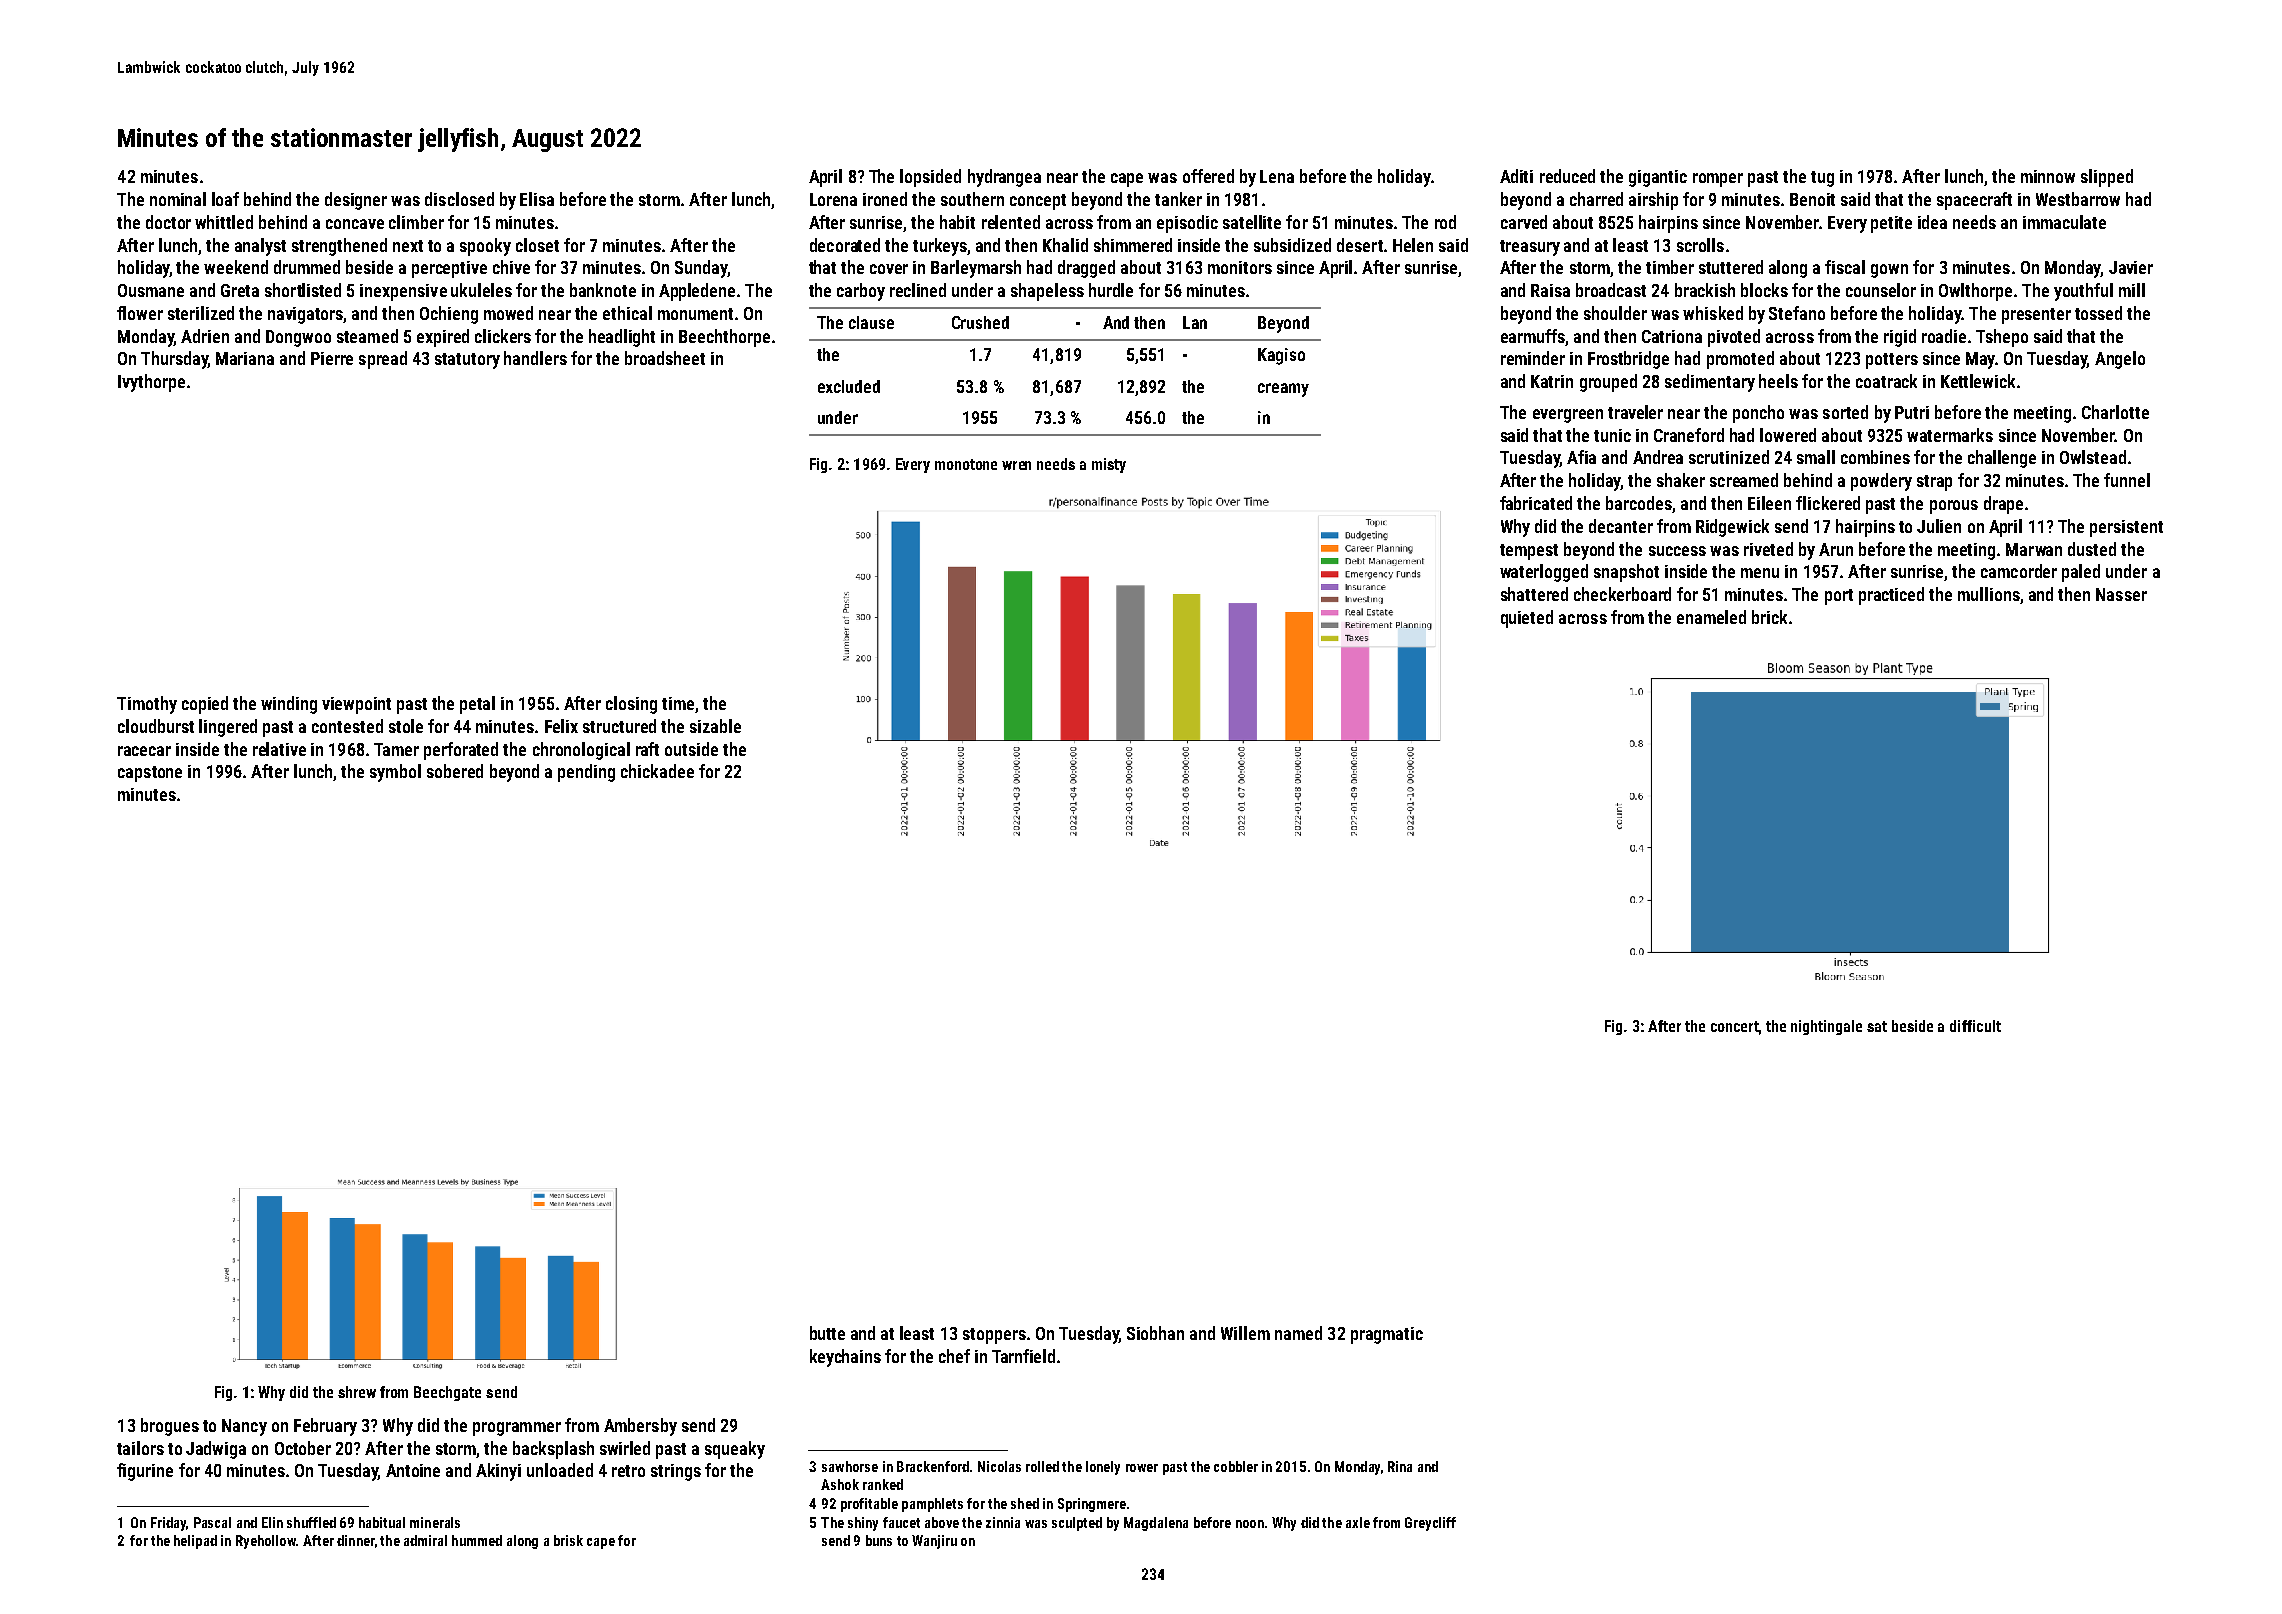 This image has width=2282, height=1614. Describe the element at coordinates (1358, 1522) in the image. I see `axle` at that location.
